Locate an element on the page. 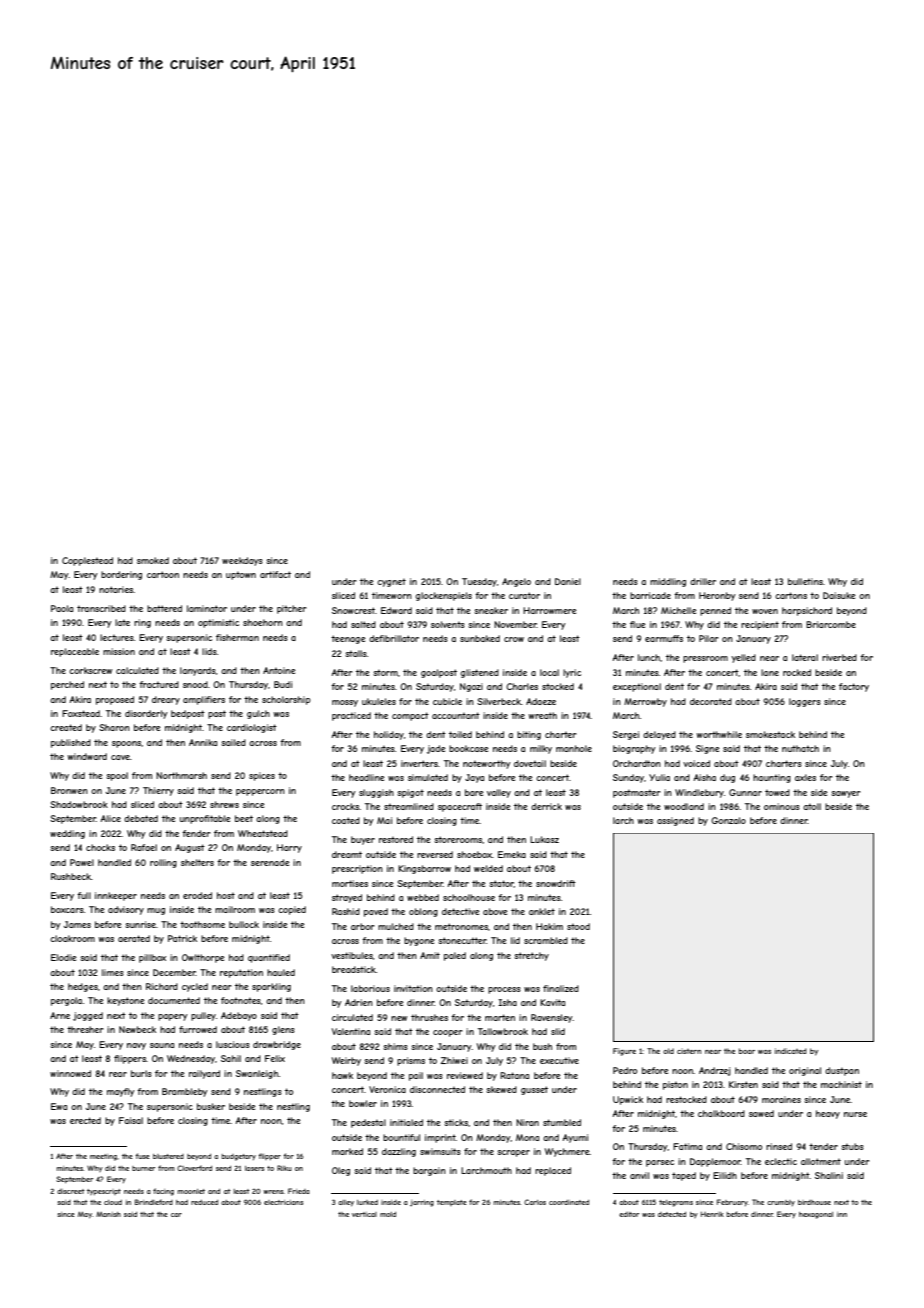  bulletins is located at coordinates (805, 581).
